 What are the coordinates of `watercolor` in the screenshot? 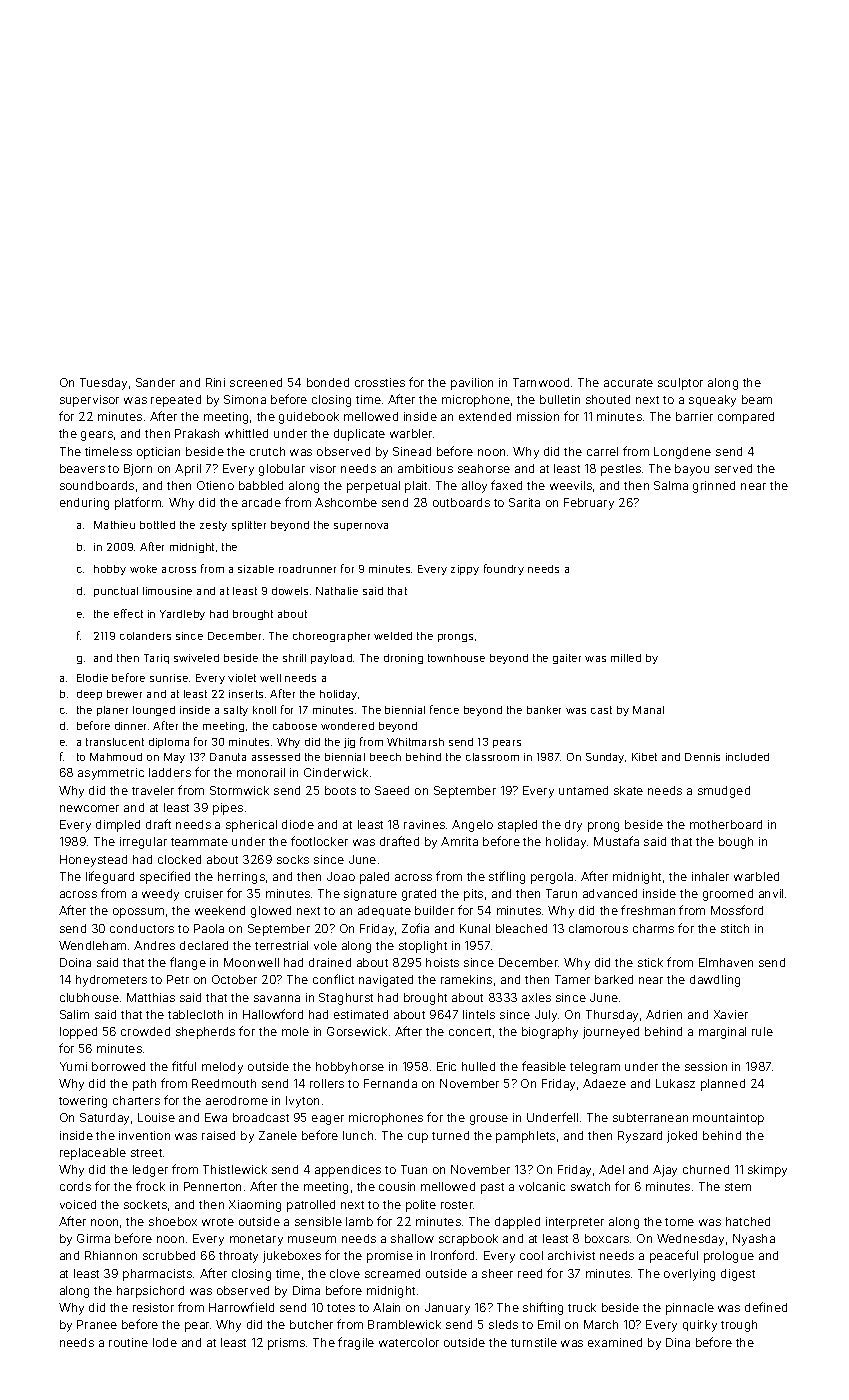 It's located at (409, 1342).
